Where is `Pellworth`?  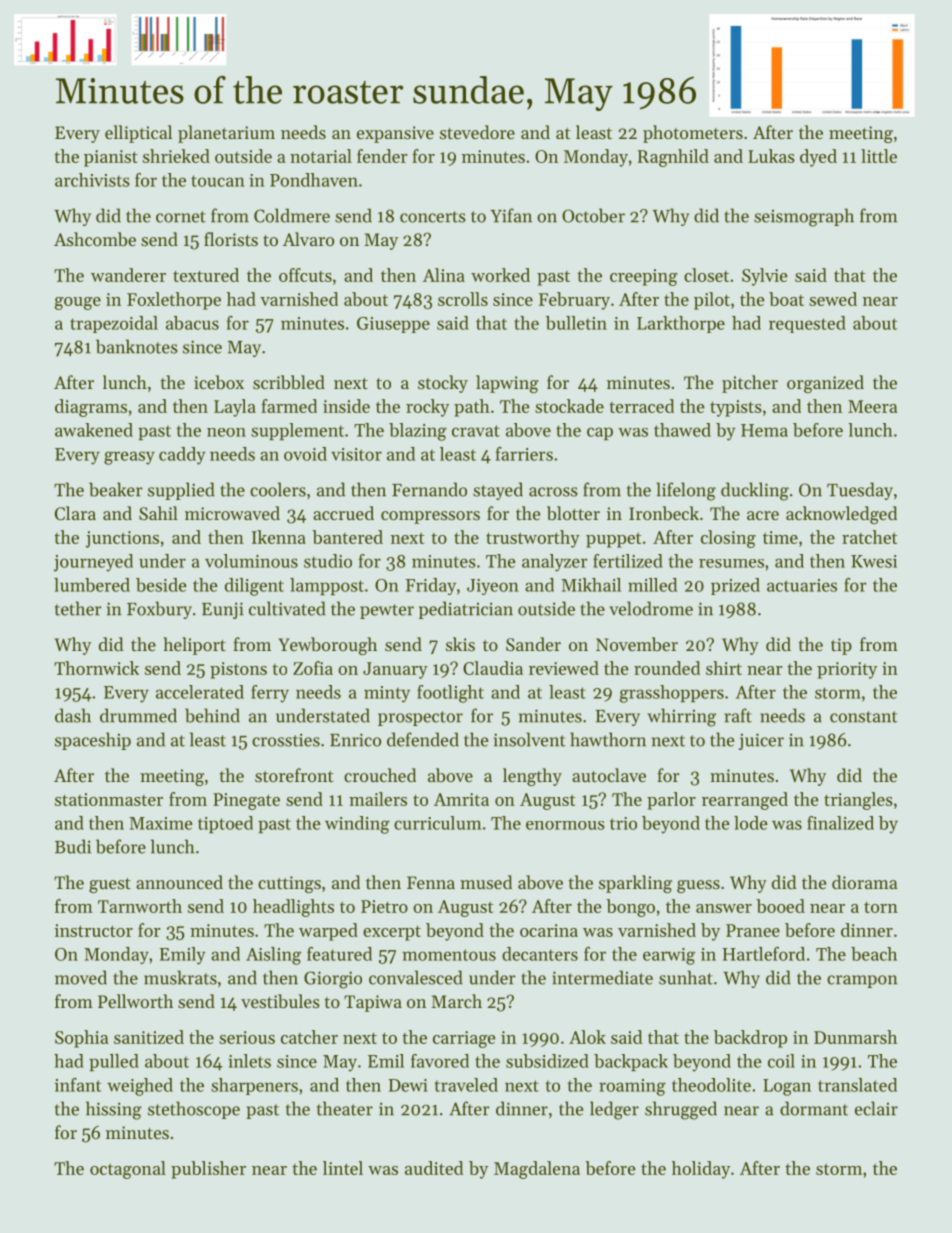
Pellworth is located at coordinates (135, 1001).
